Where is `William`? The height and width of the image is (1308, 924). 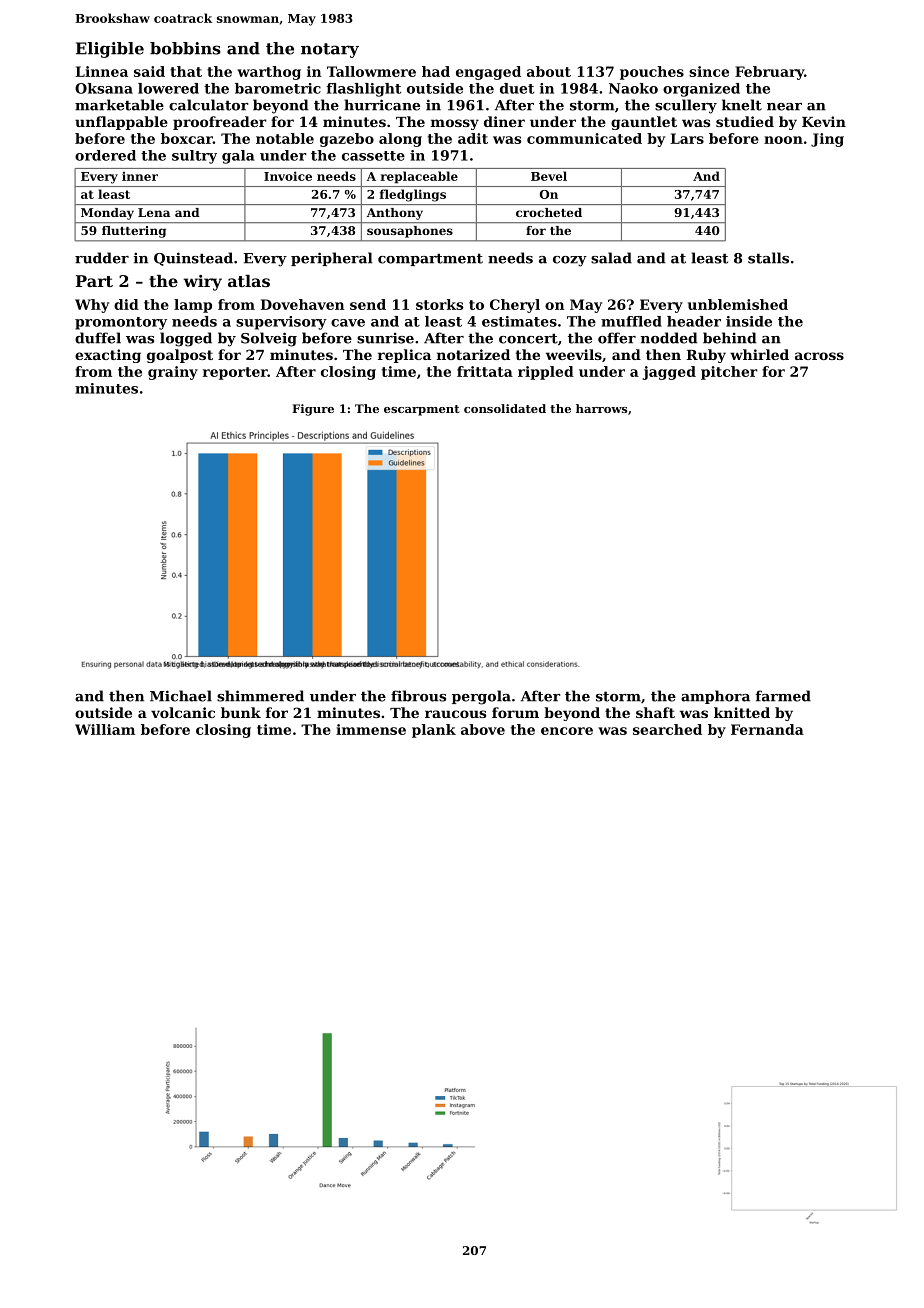
William is located at coordinates (105, 729).
